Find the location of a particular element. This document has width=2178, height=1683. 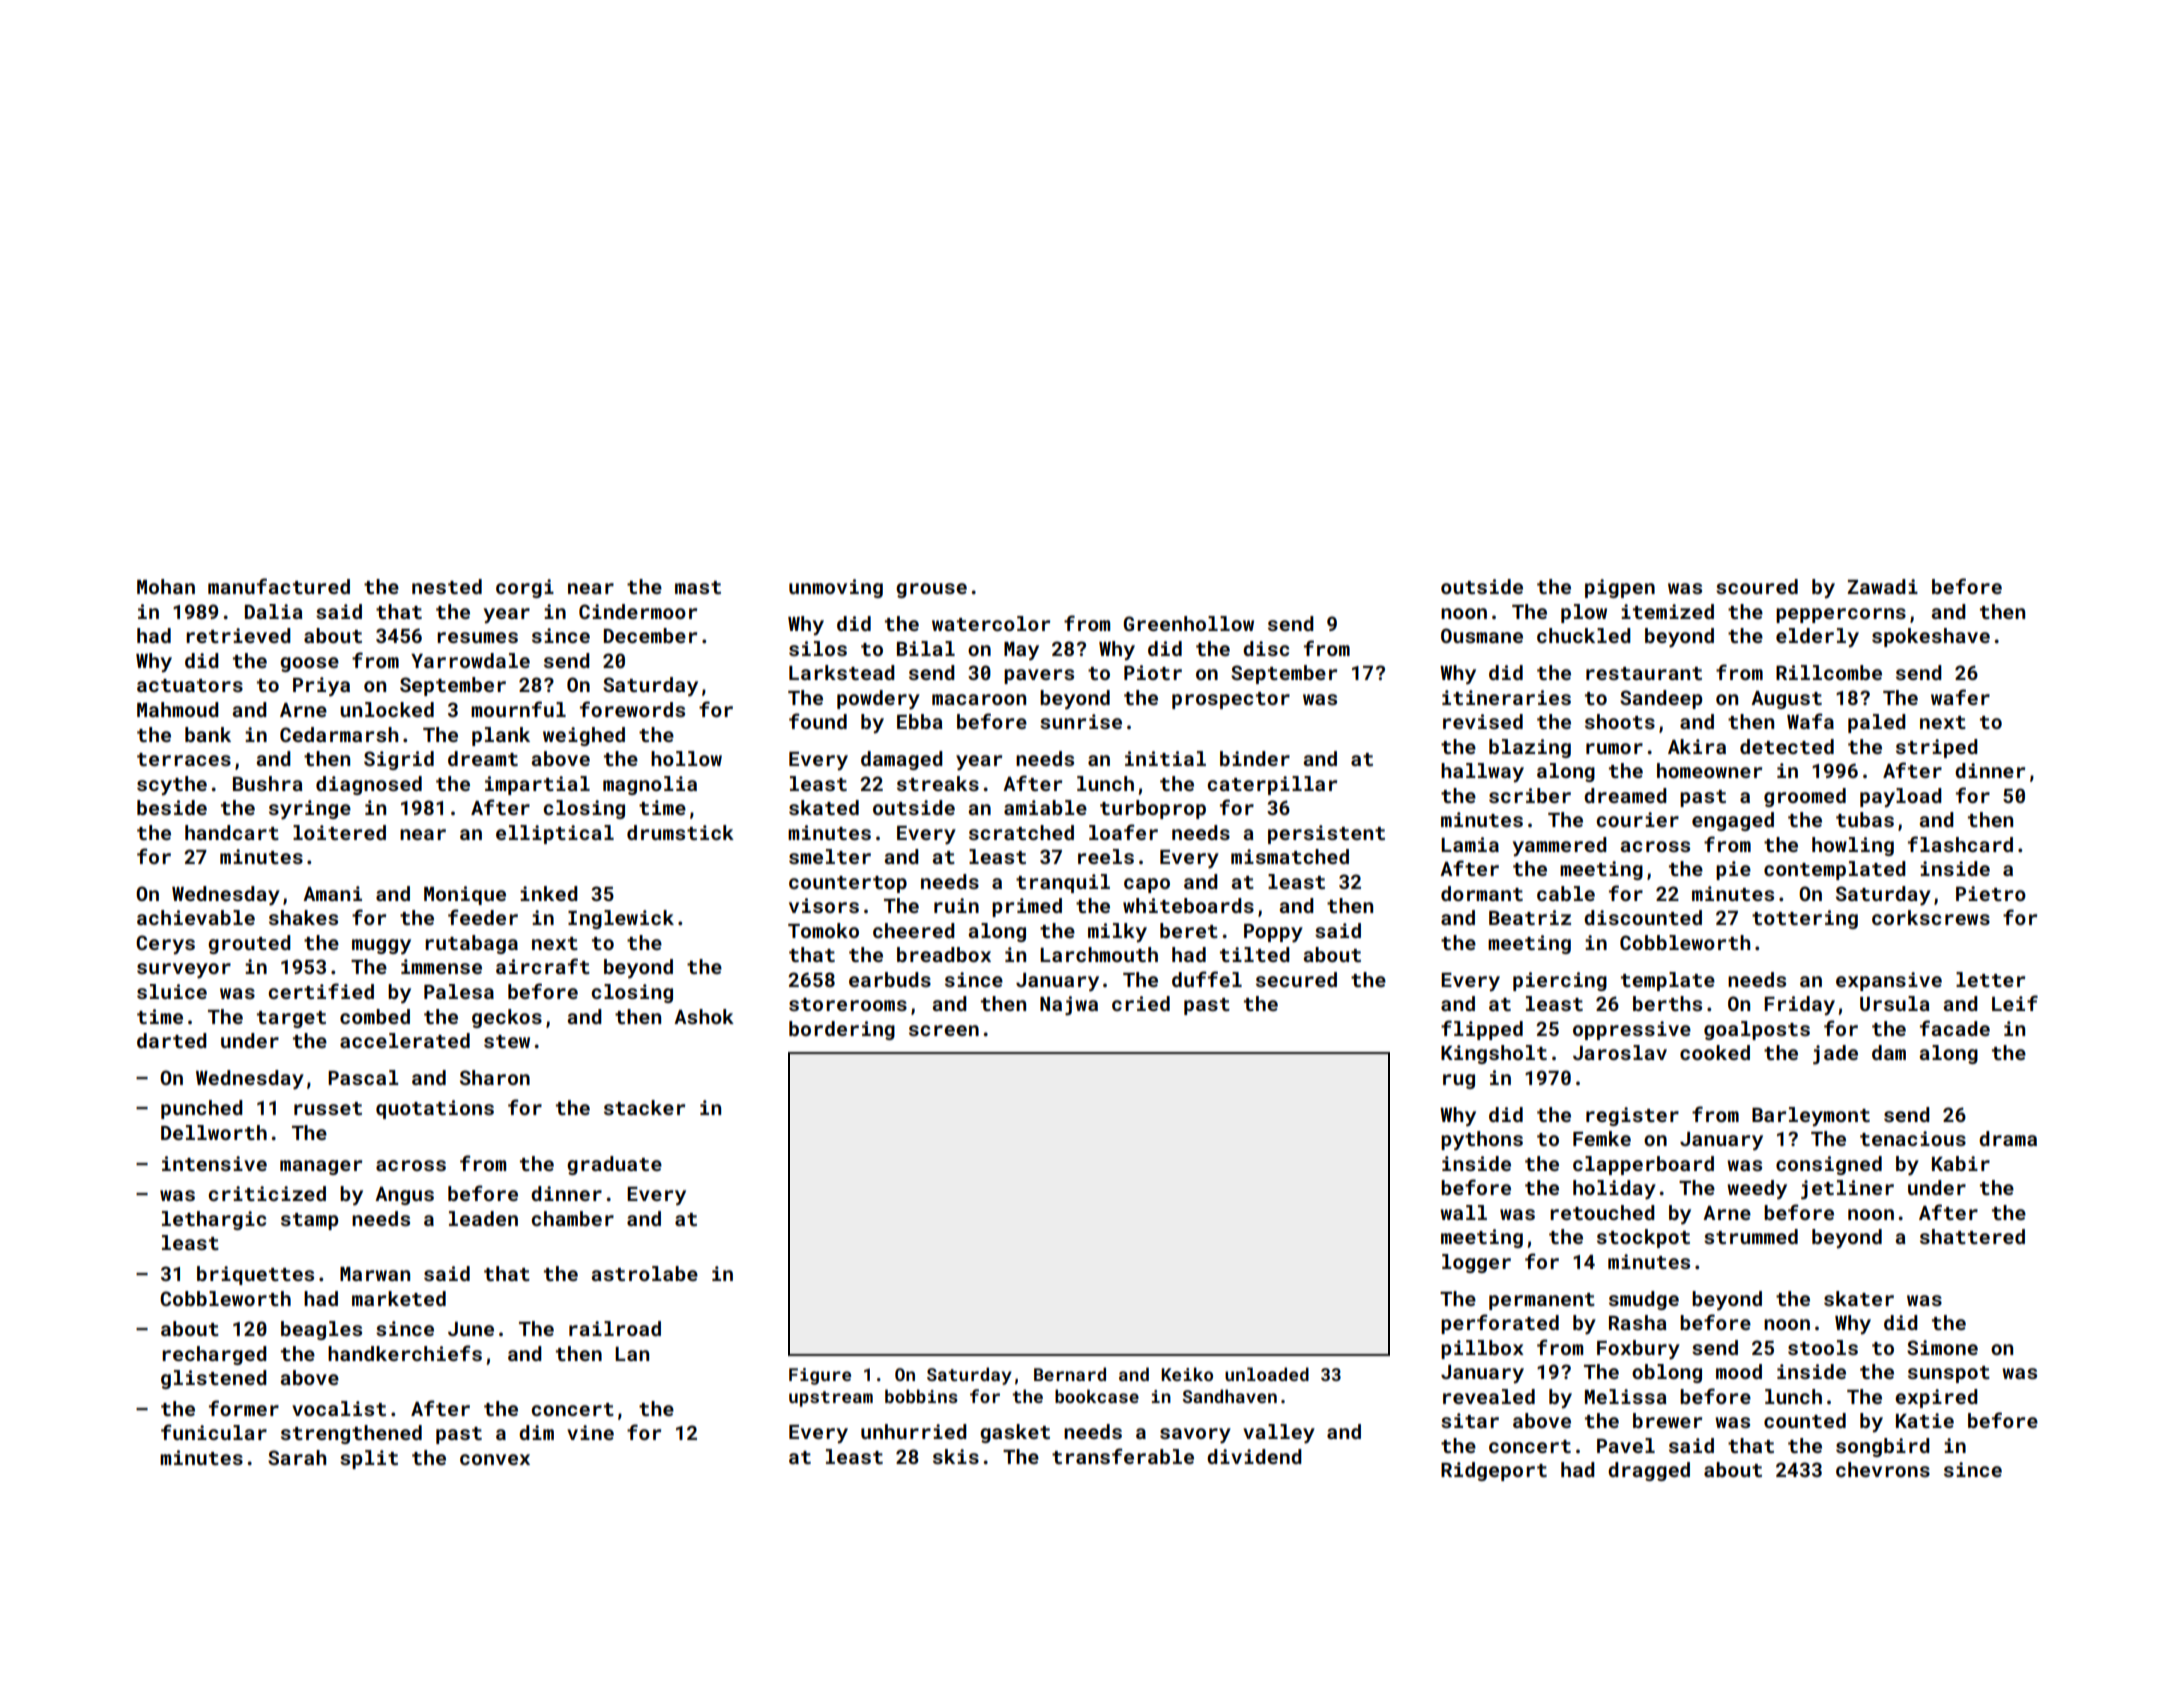

manufactured is located at coordinates (279, 586).
